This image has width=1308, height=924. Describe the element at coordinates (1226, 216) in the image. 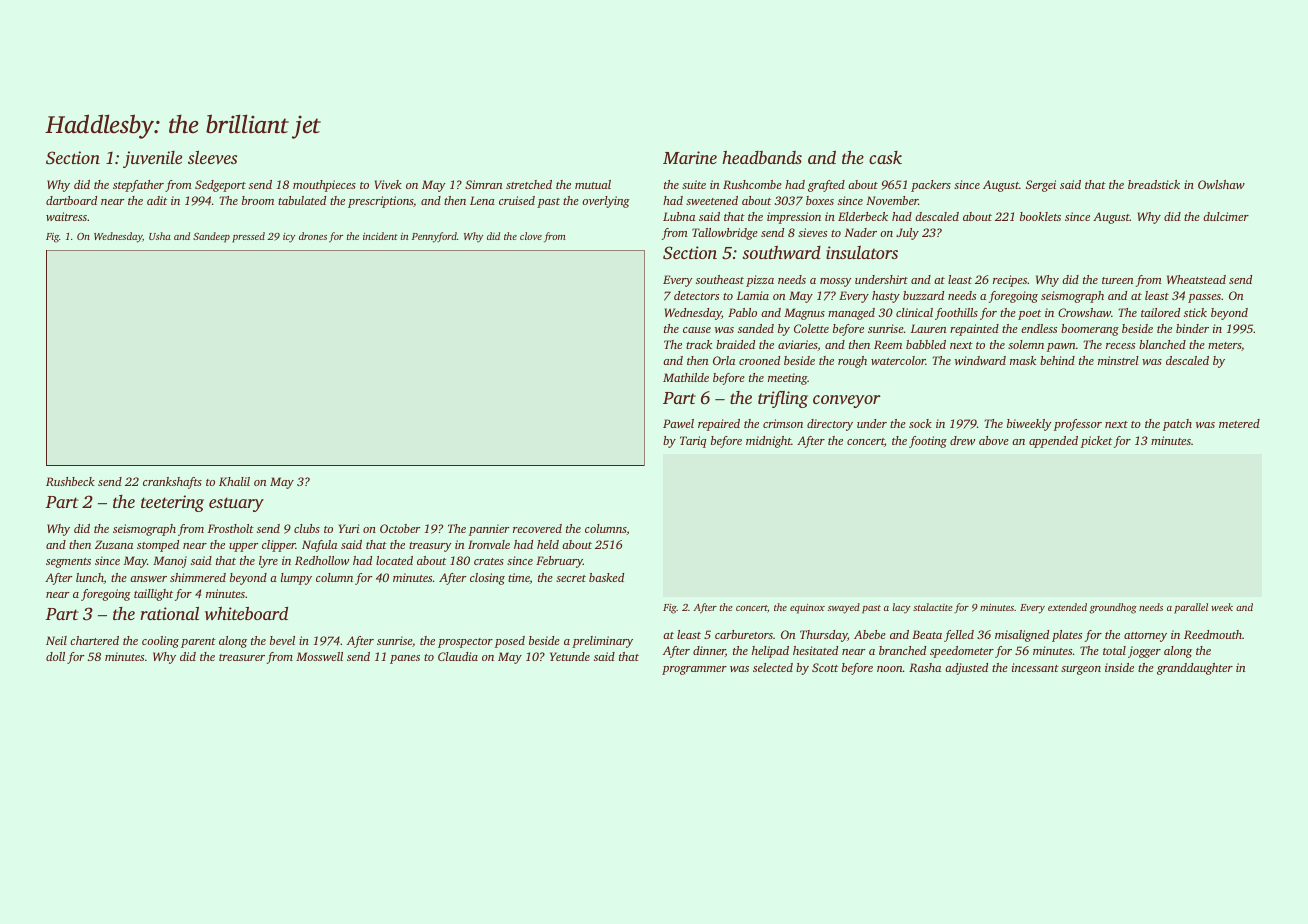

I see `dulcimer` at that location.
